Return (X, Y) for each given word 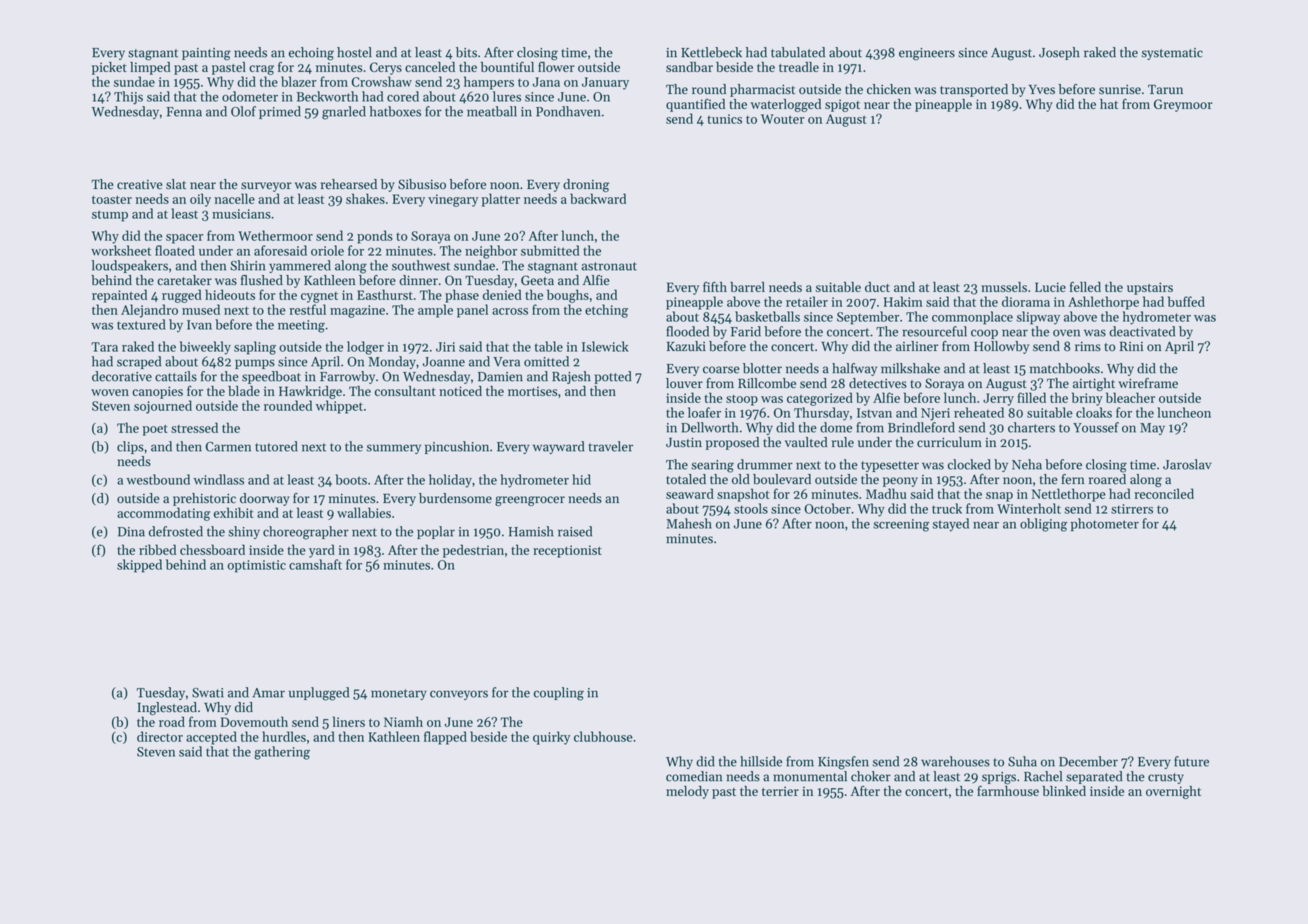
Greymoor (1183, 105)
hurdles (284, 736)
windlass (219, 479)
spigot (842, 105)
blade (244, 391)
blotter (762, 368)
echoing (311, 54)
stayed (951, 524)
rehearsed (349, 184)
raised (575, 531)
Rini (1131, 346)
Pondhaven (568, 111)
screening (901, 525)
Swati (208, 693)
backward (598, 198)
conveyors (459, 695)
